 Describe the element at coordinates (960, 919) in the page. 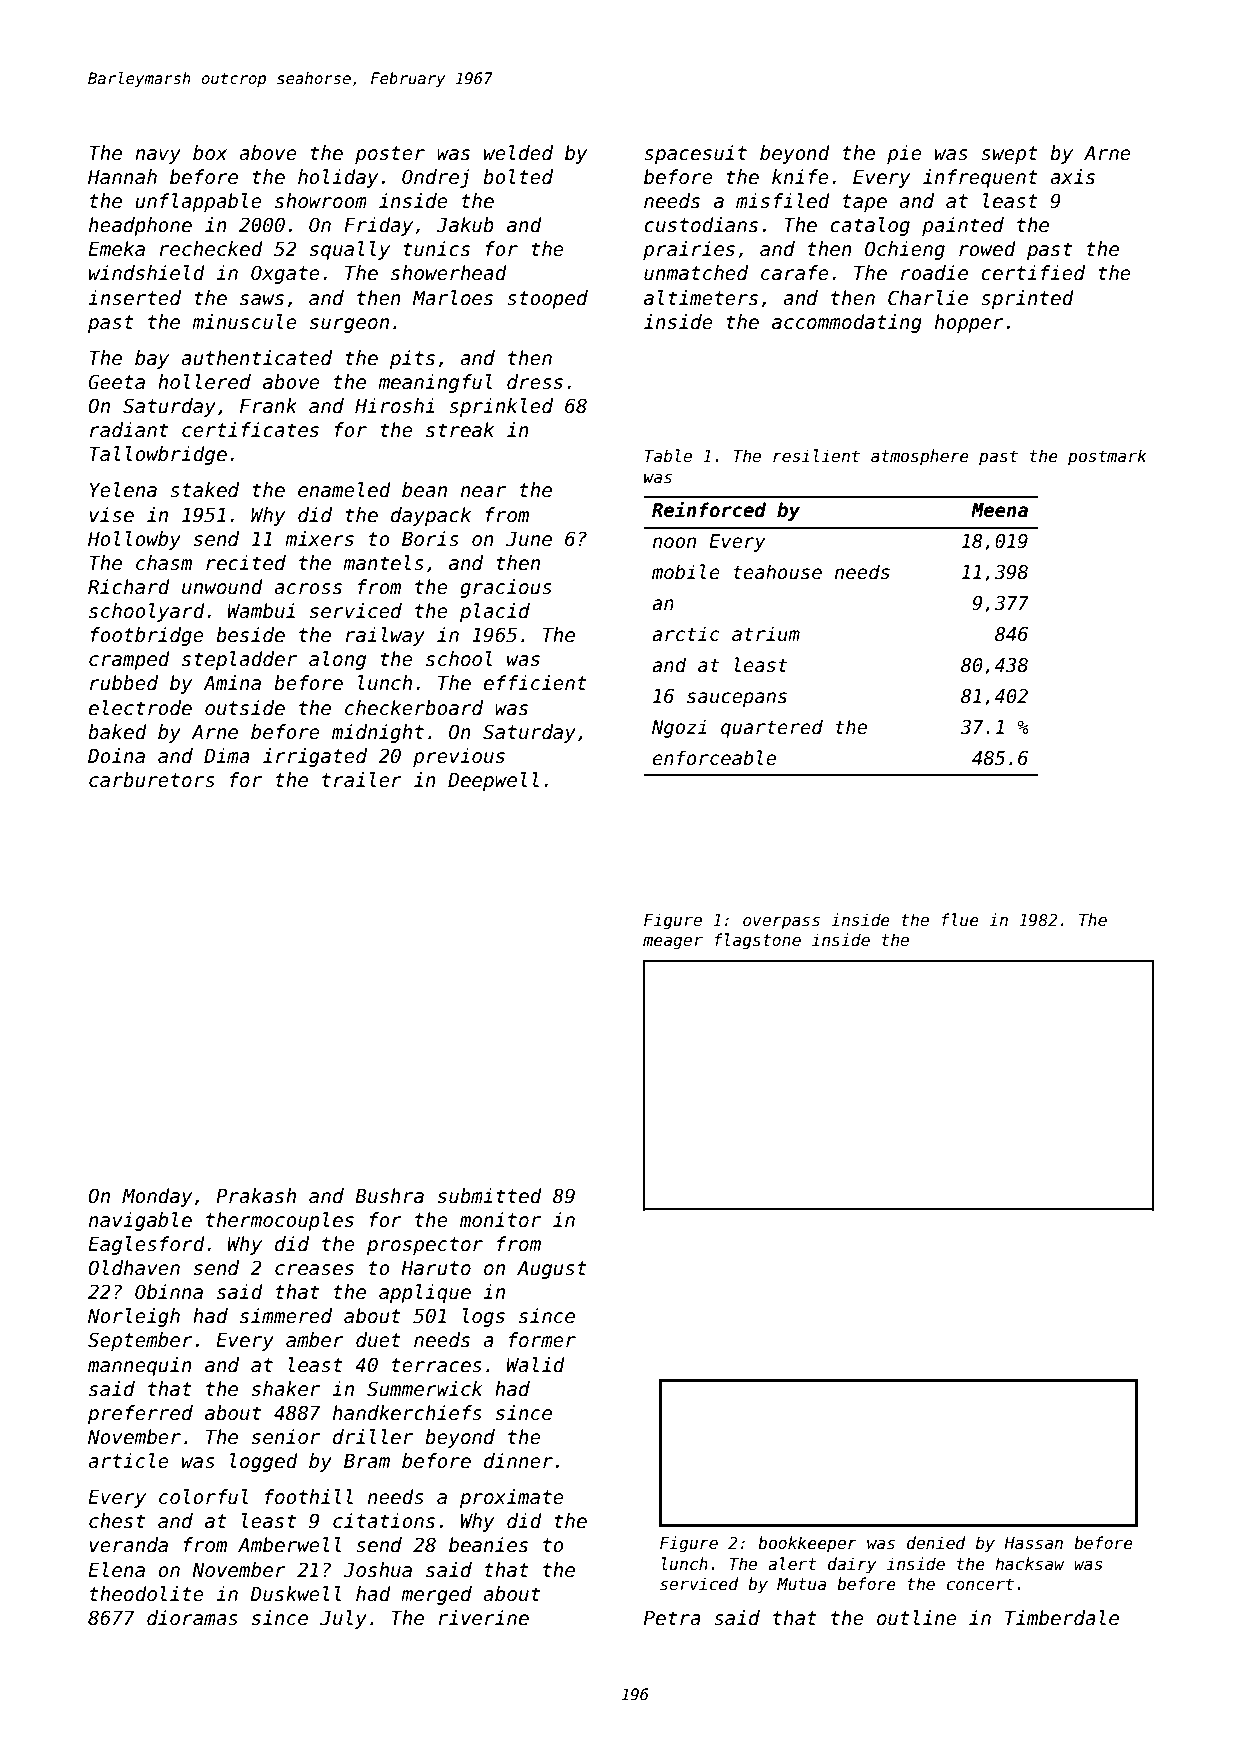

I see `flue` at that location.
